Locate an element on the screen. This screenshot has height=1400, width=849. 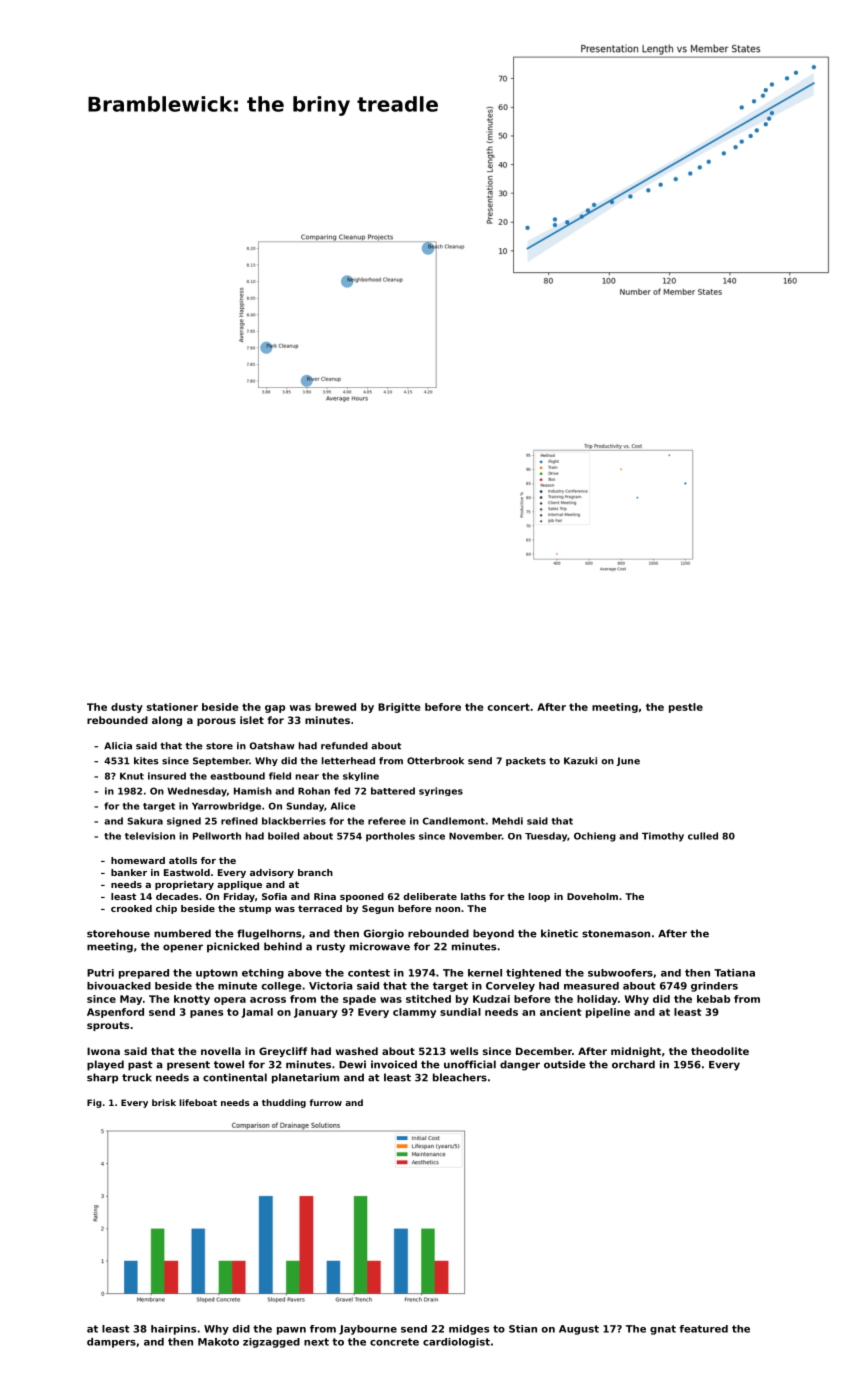
beyond is located at coordinates (493, 934).
